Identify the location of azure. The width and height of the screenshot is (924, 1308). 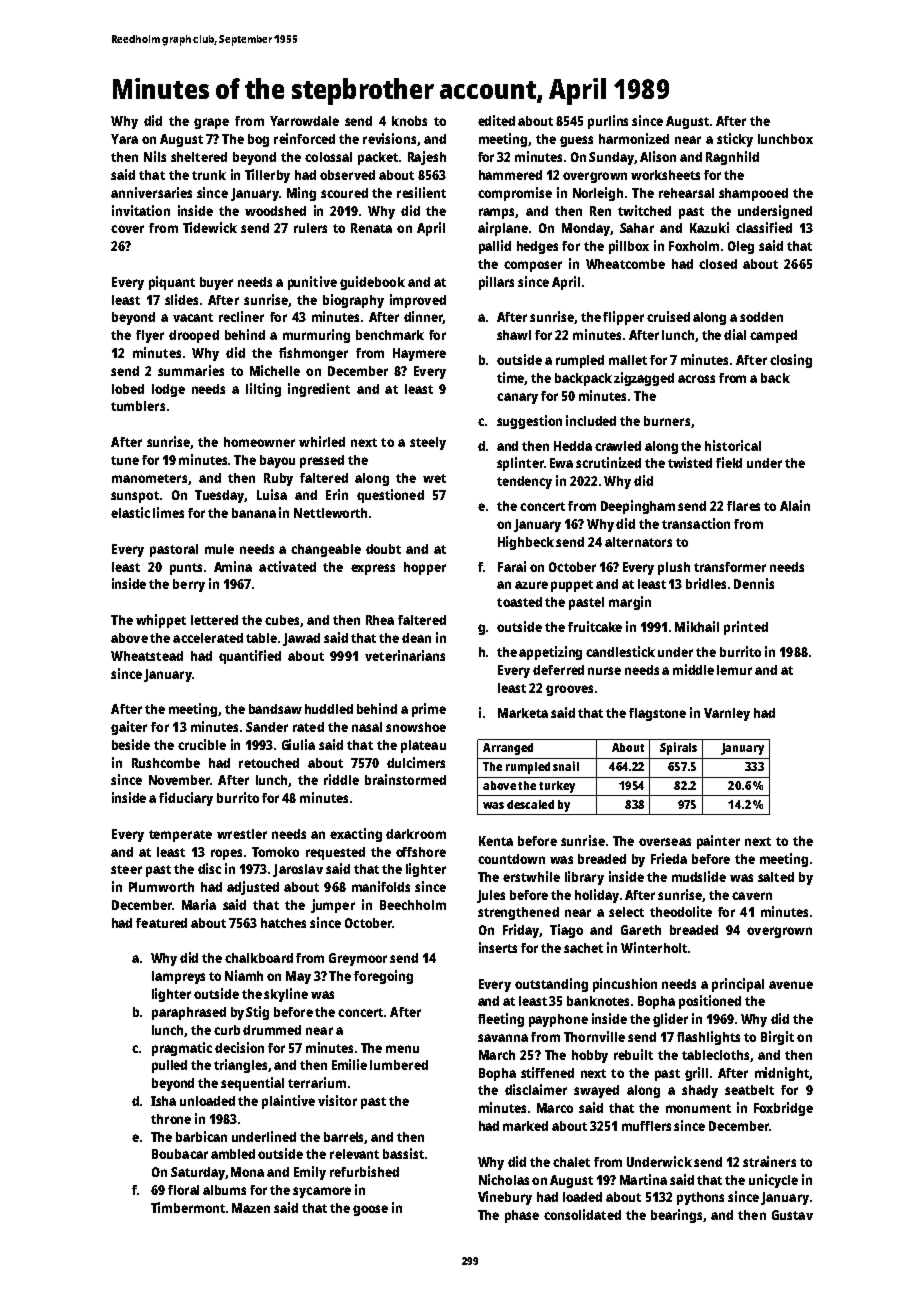
(531, 585).
